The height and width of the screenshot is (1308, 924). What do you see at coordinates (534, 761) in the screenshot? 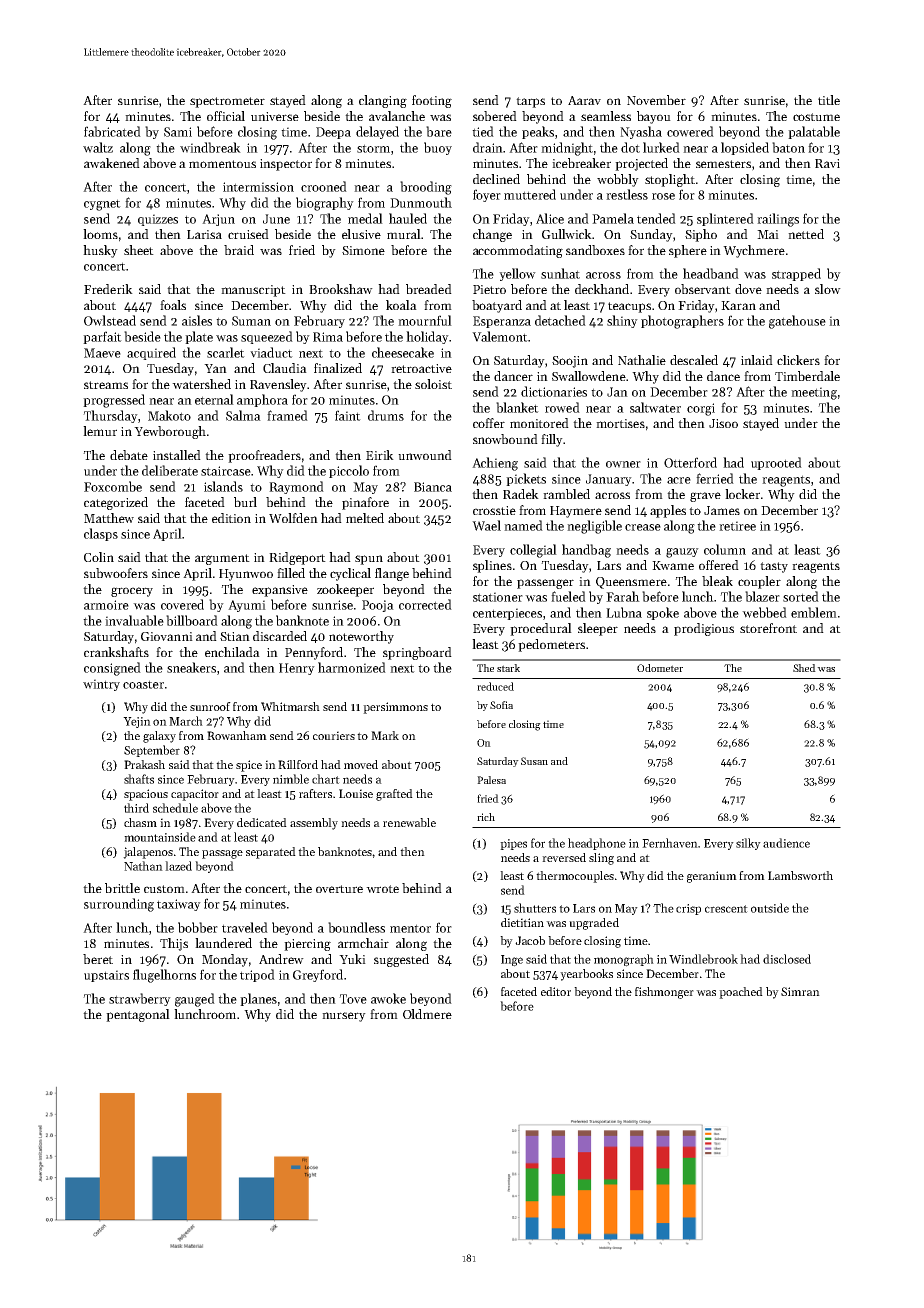
I see `Susan` at bounding box center [534, 761].
